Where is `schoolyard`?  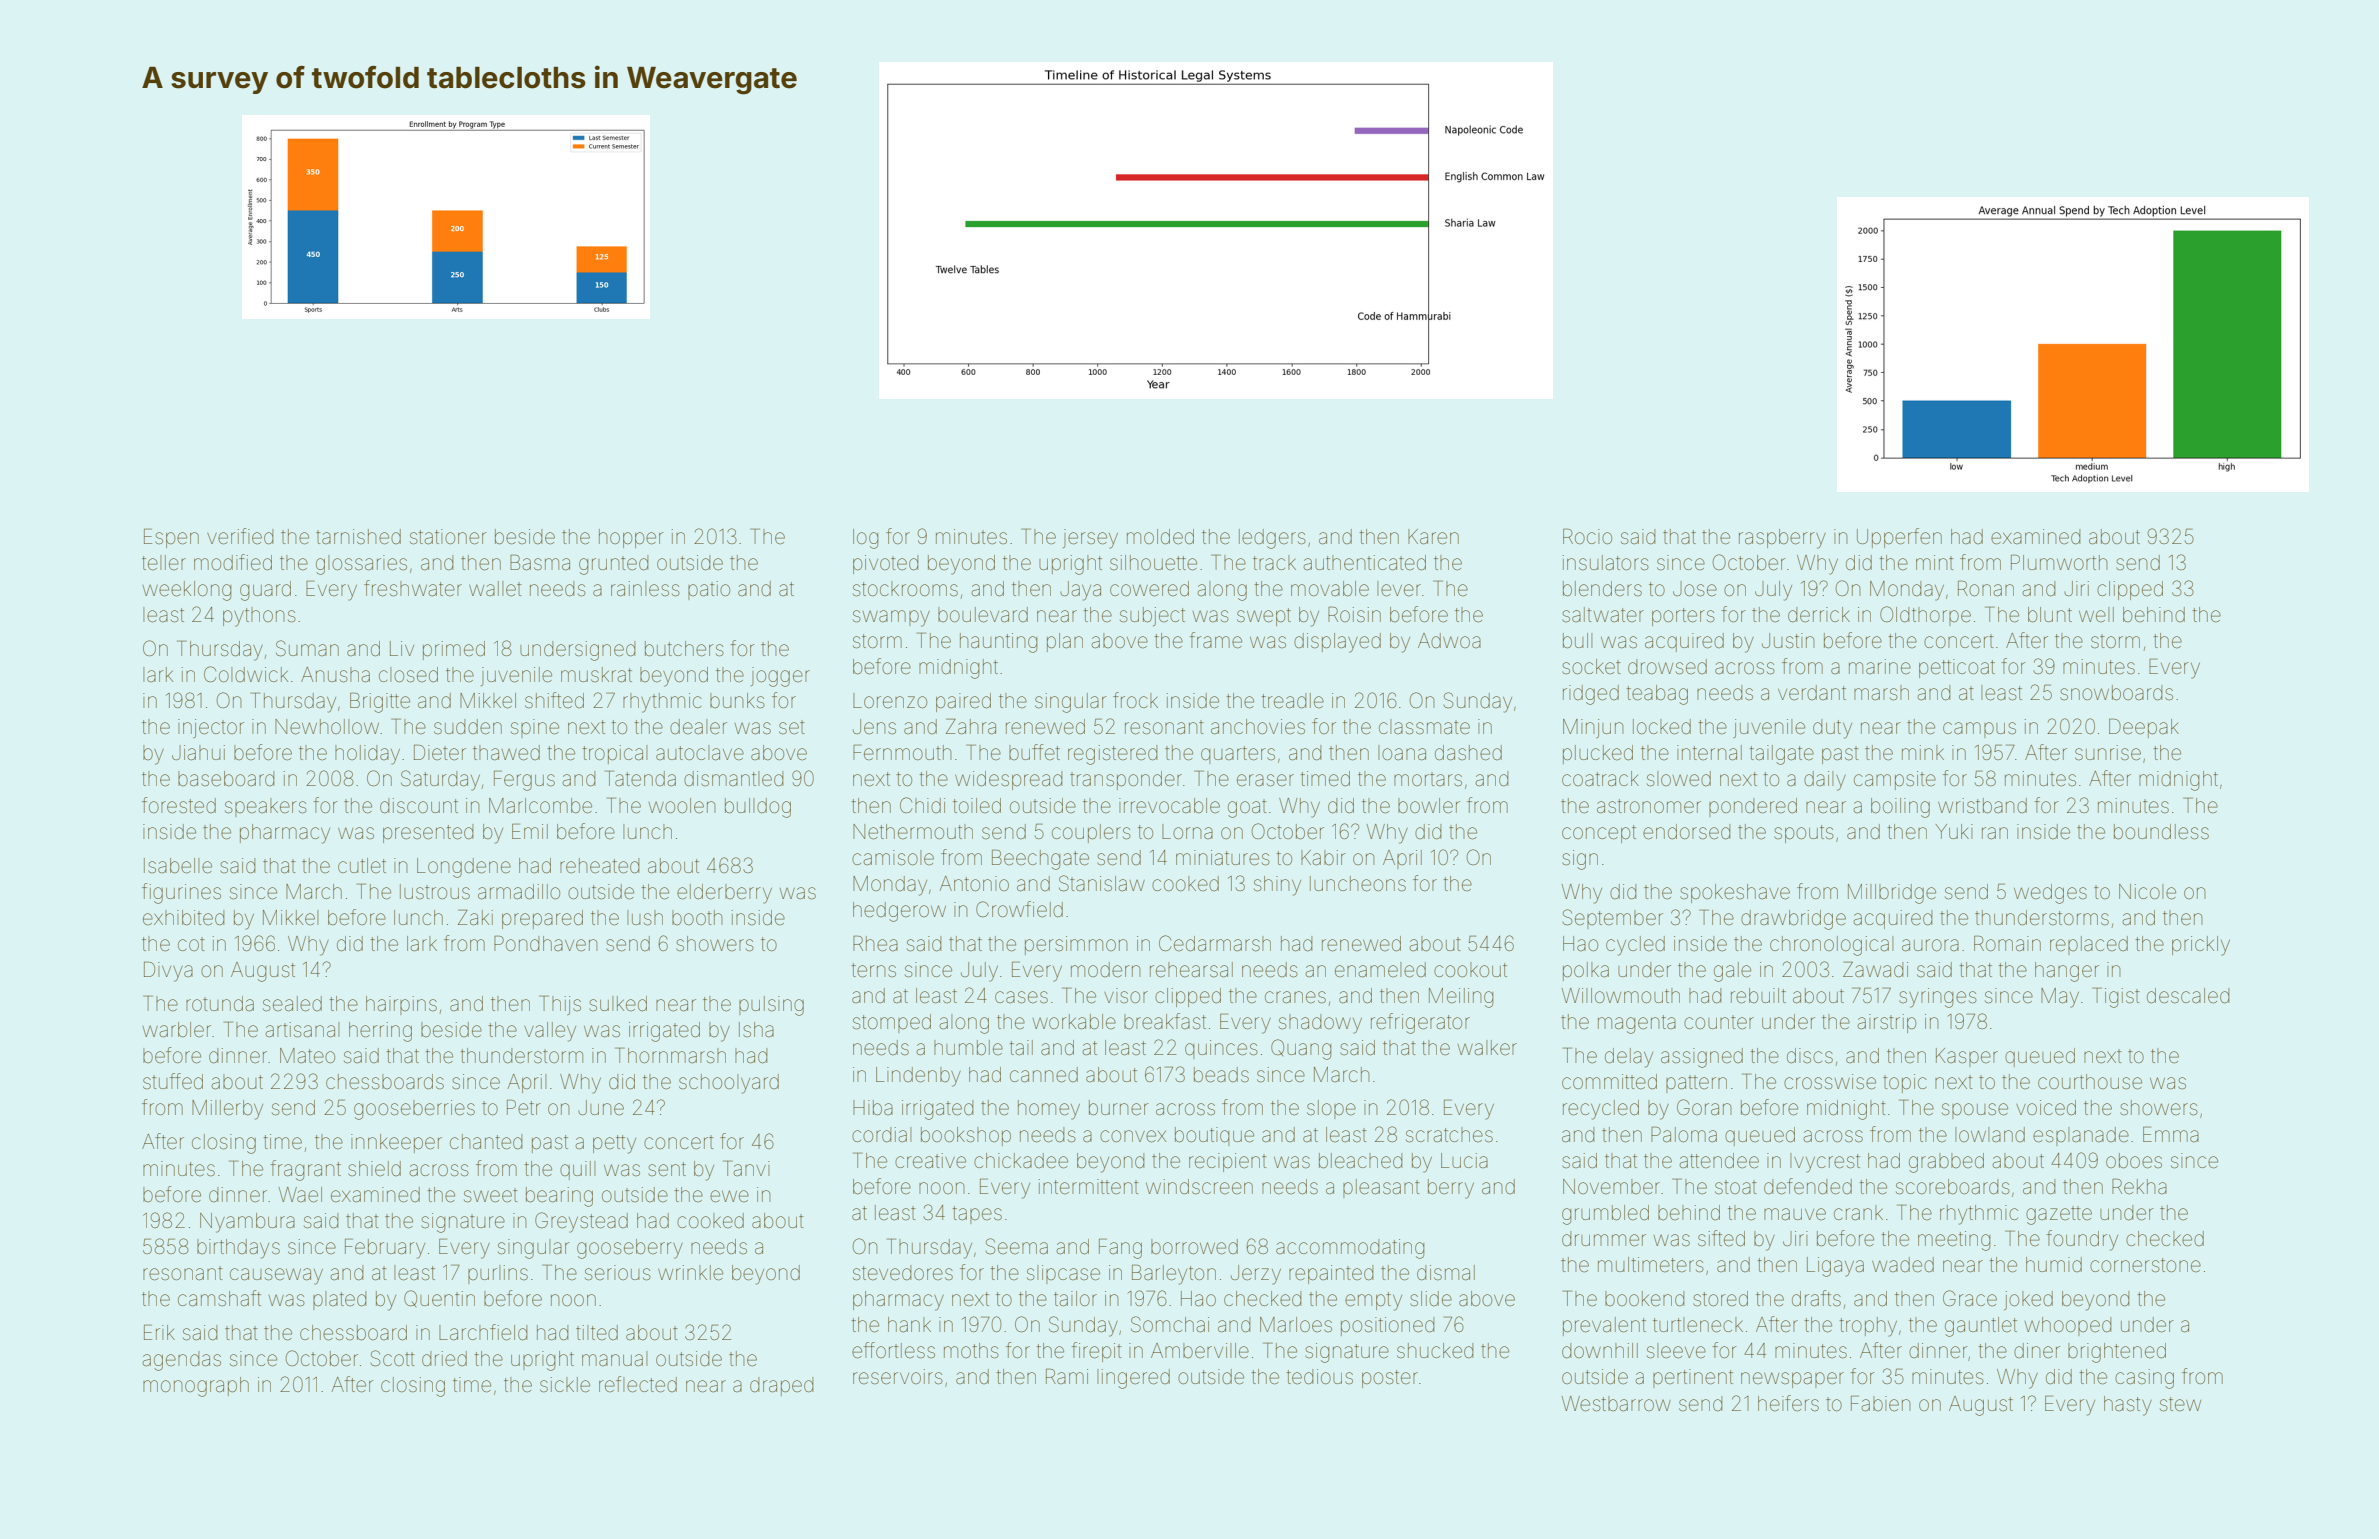
schoolyard is located at coordinates (729, 1084).
